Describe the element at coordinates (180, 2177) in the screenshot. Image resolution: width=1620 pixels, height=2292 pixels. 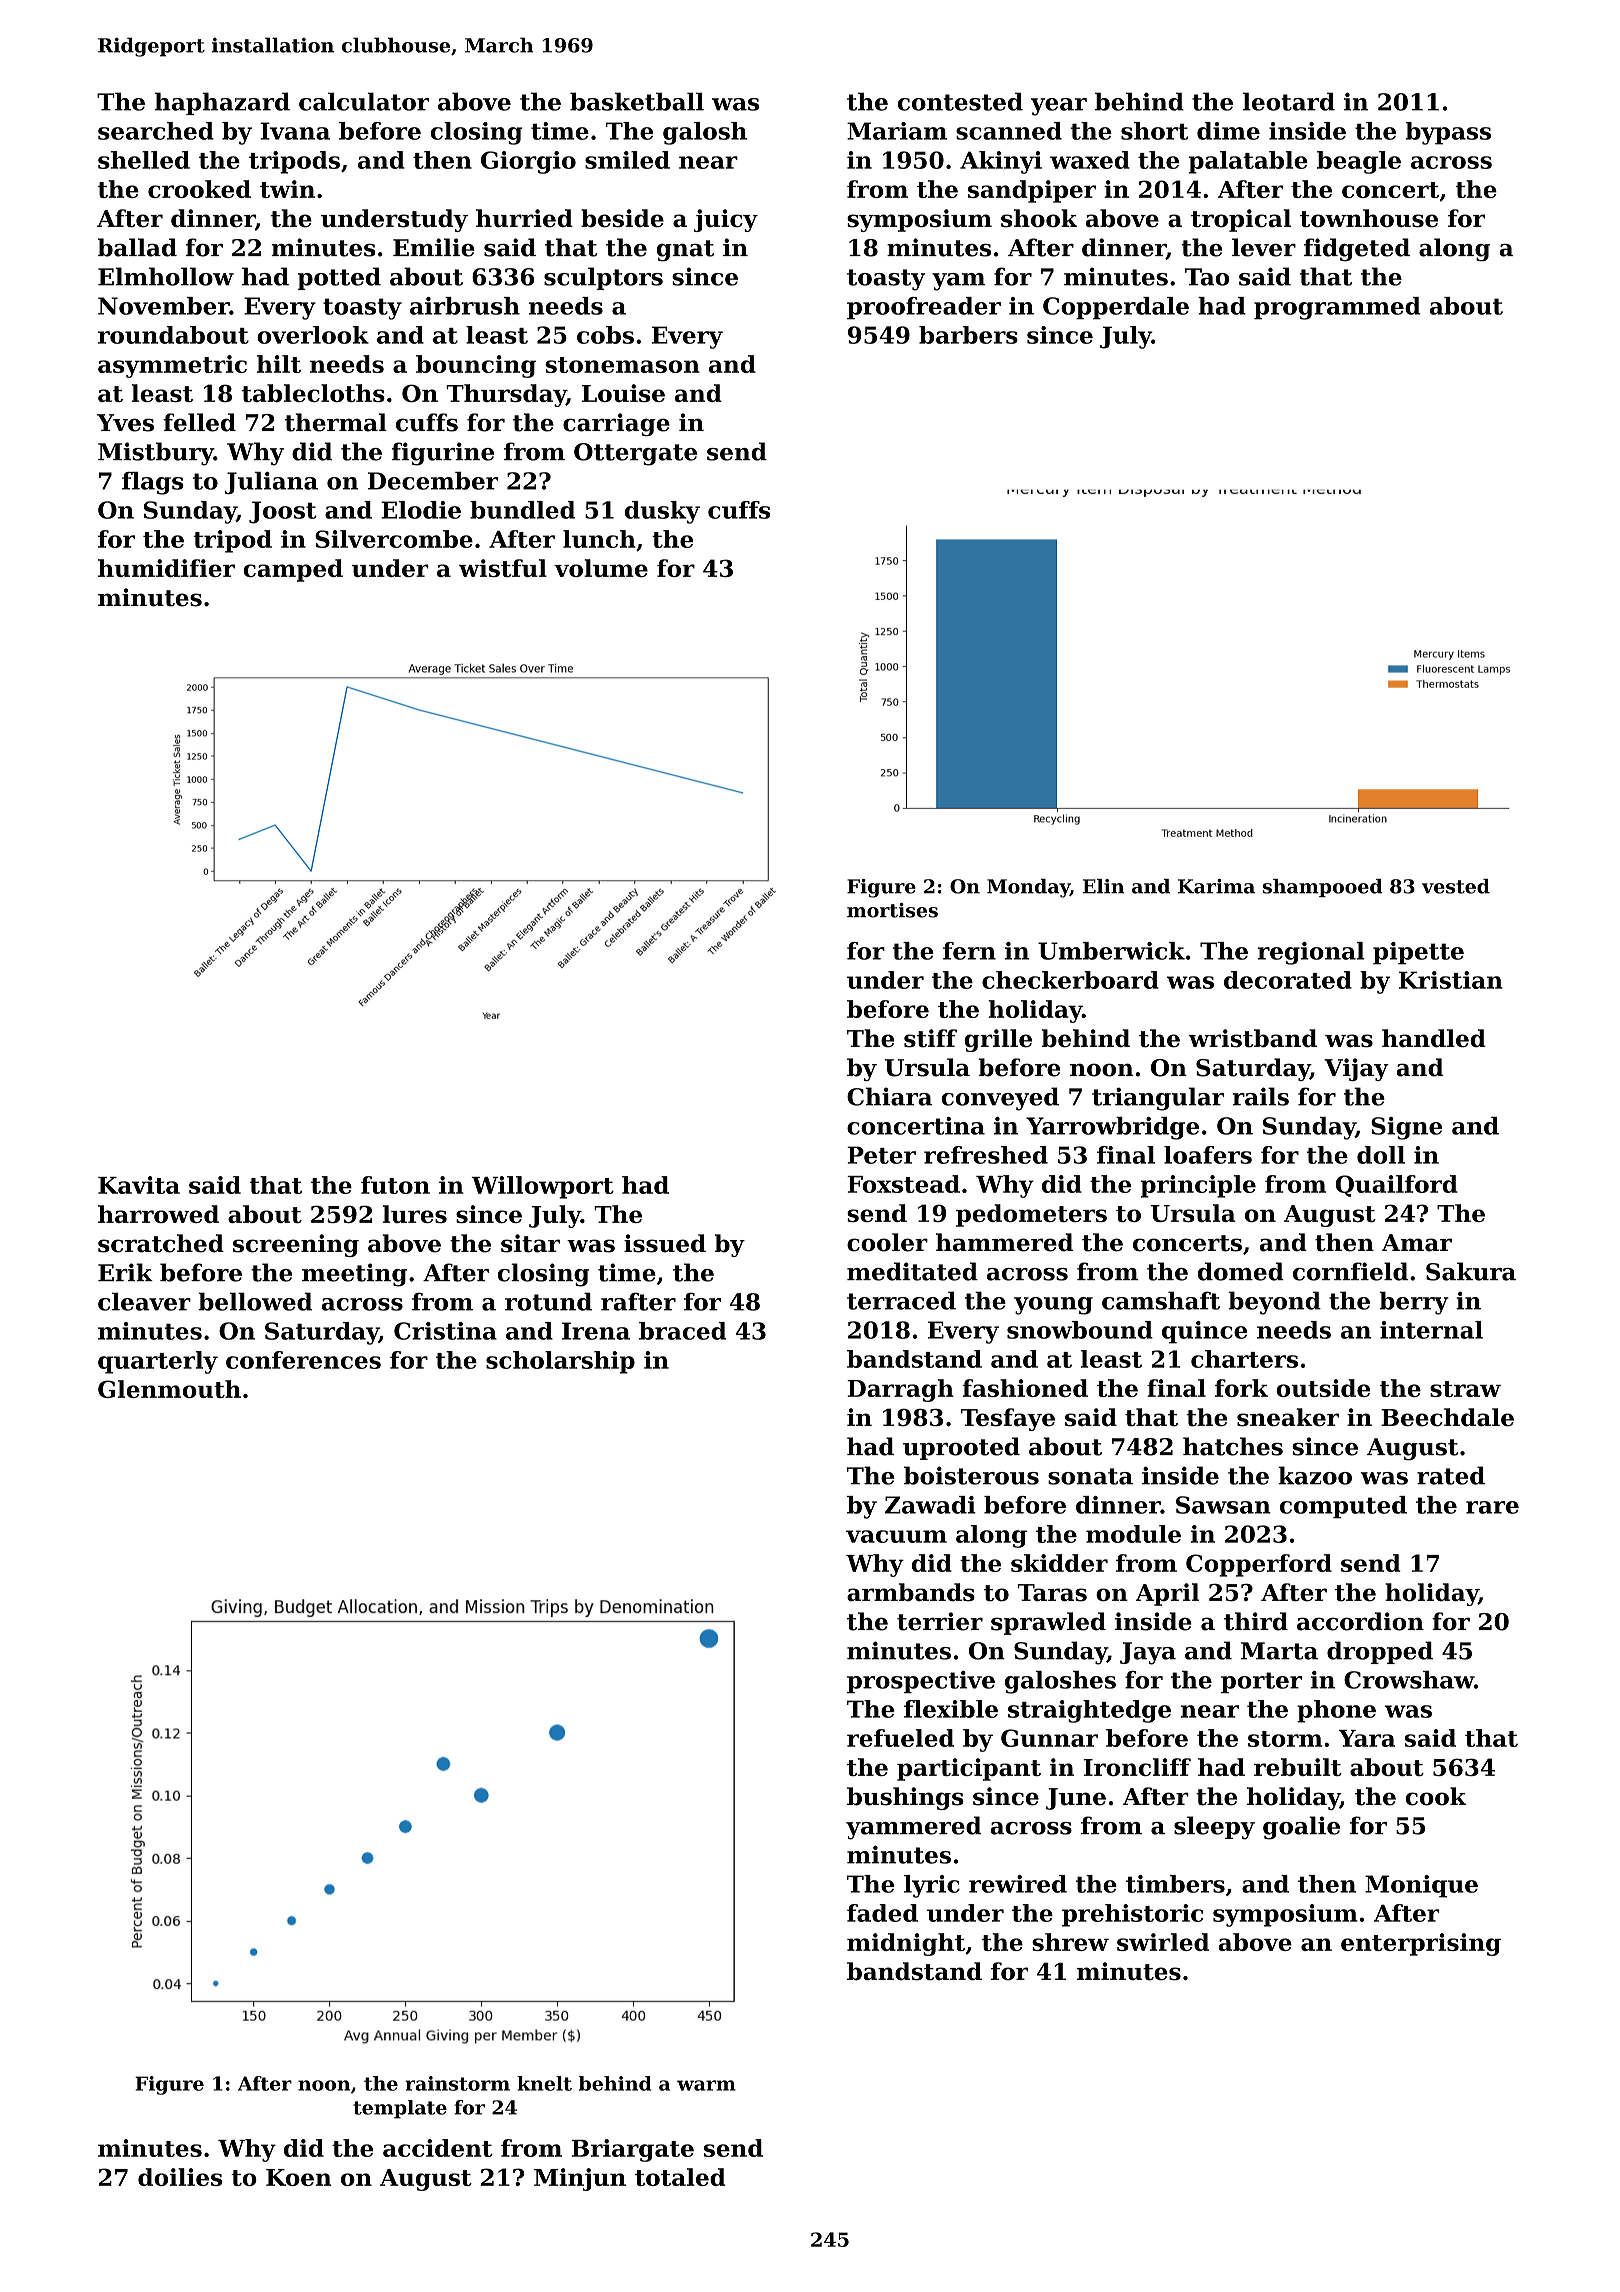
I see `doilies` at that location.
